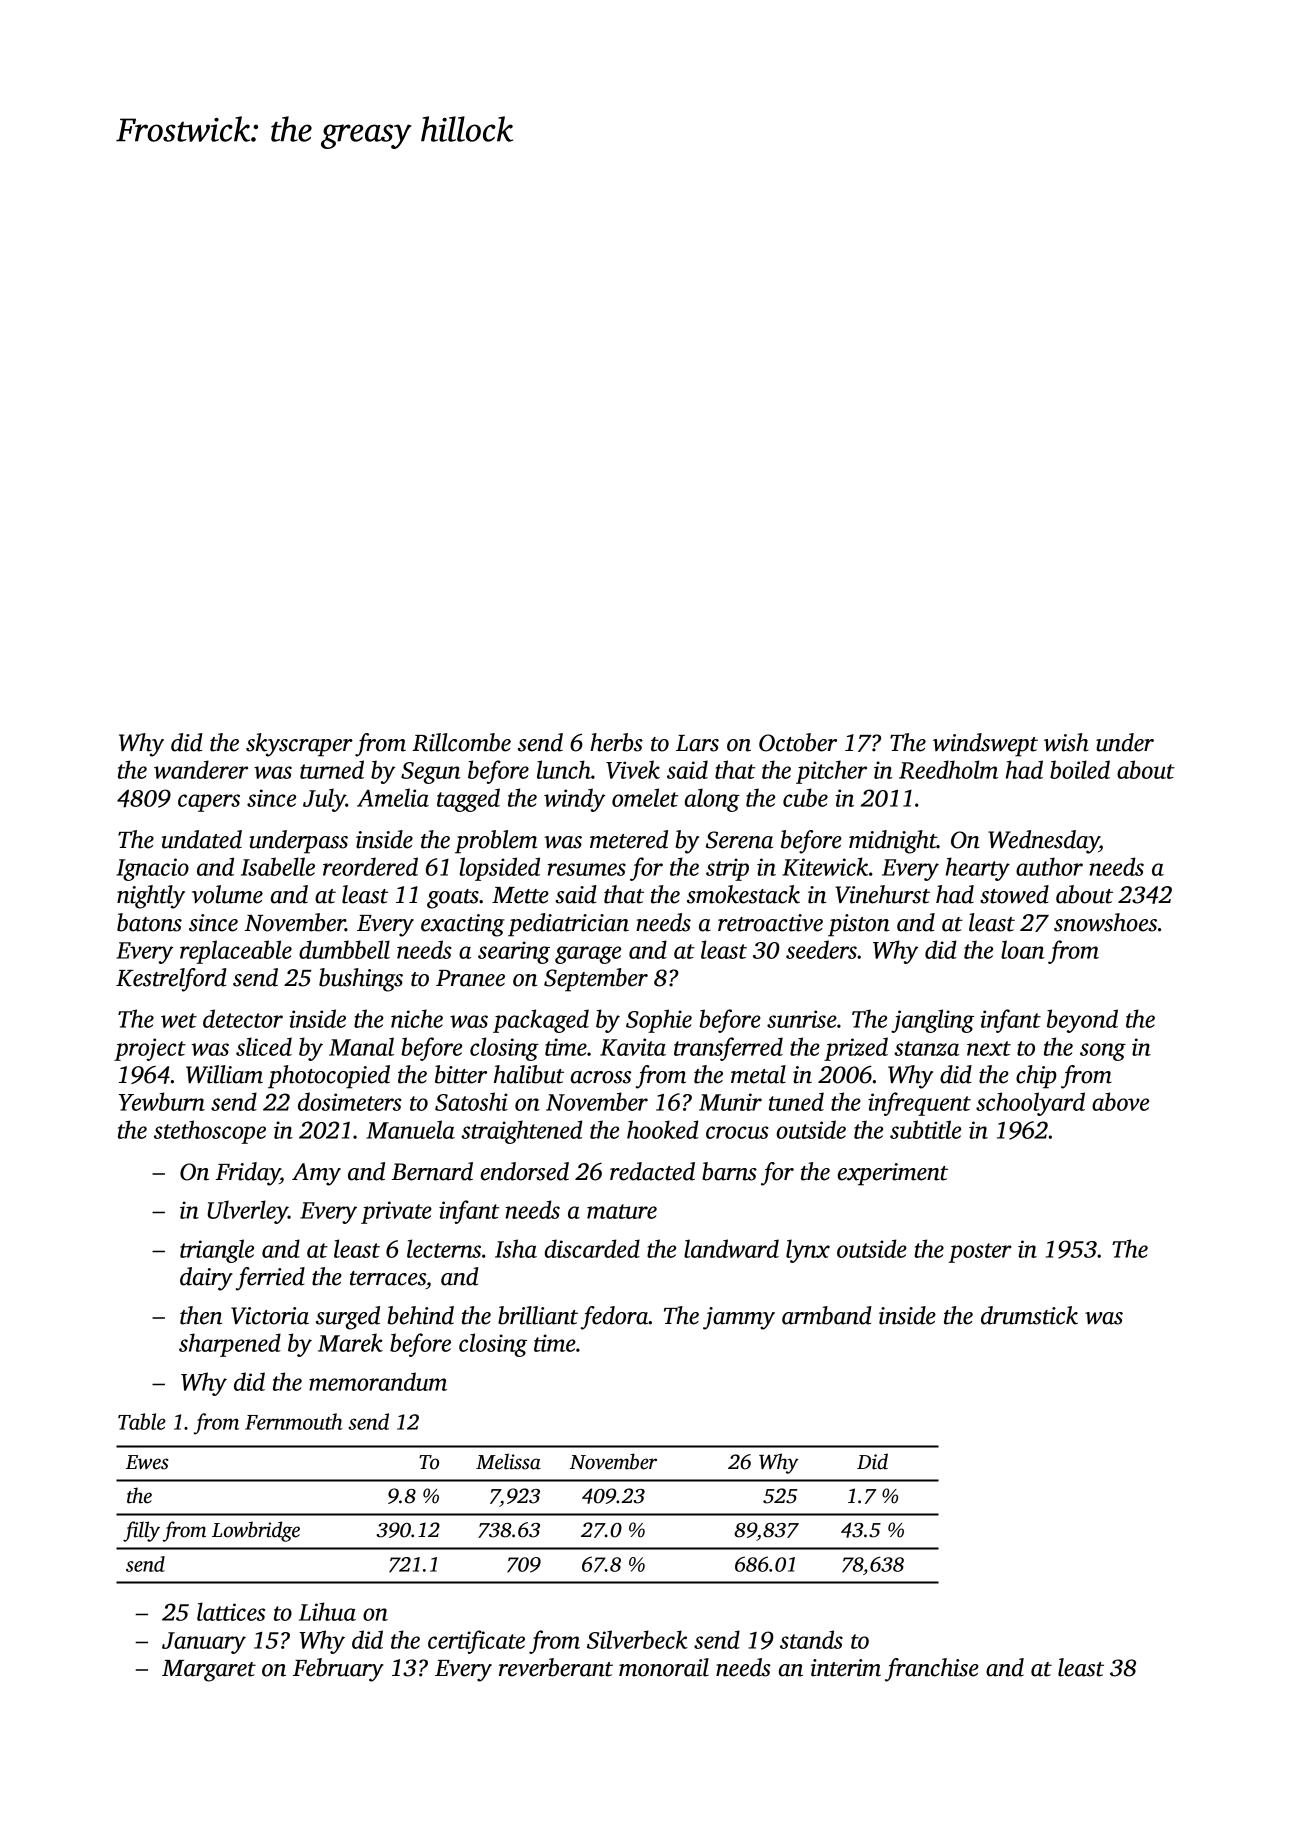 The height and width of the page is (1842, 1302). Describe the element at coordinates (846, 1668) in the page. I see `interim` at that location.
